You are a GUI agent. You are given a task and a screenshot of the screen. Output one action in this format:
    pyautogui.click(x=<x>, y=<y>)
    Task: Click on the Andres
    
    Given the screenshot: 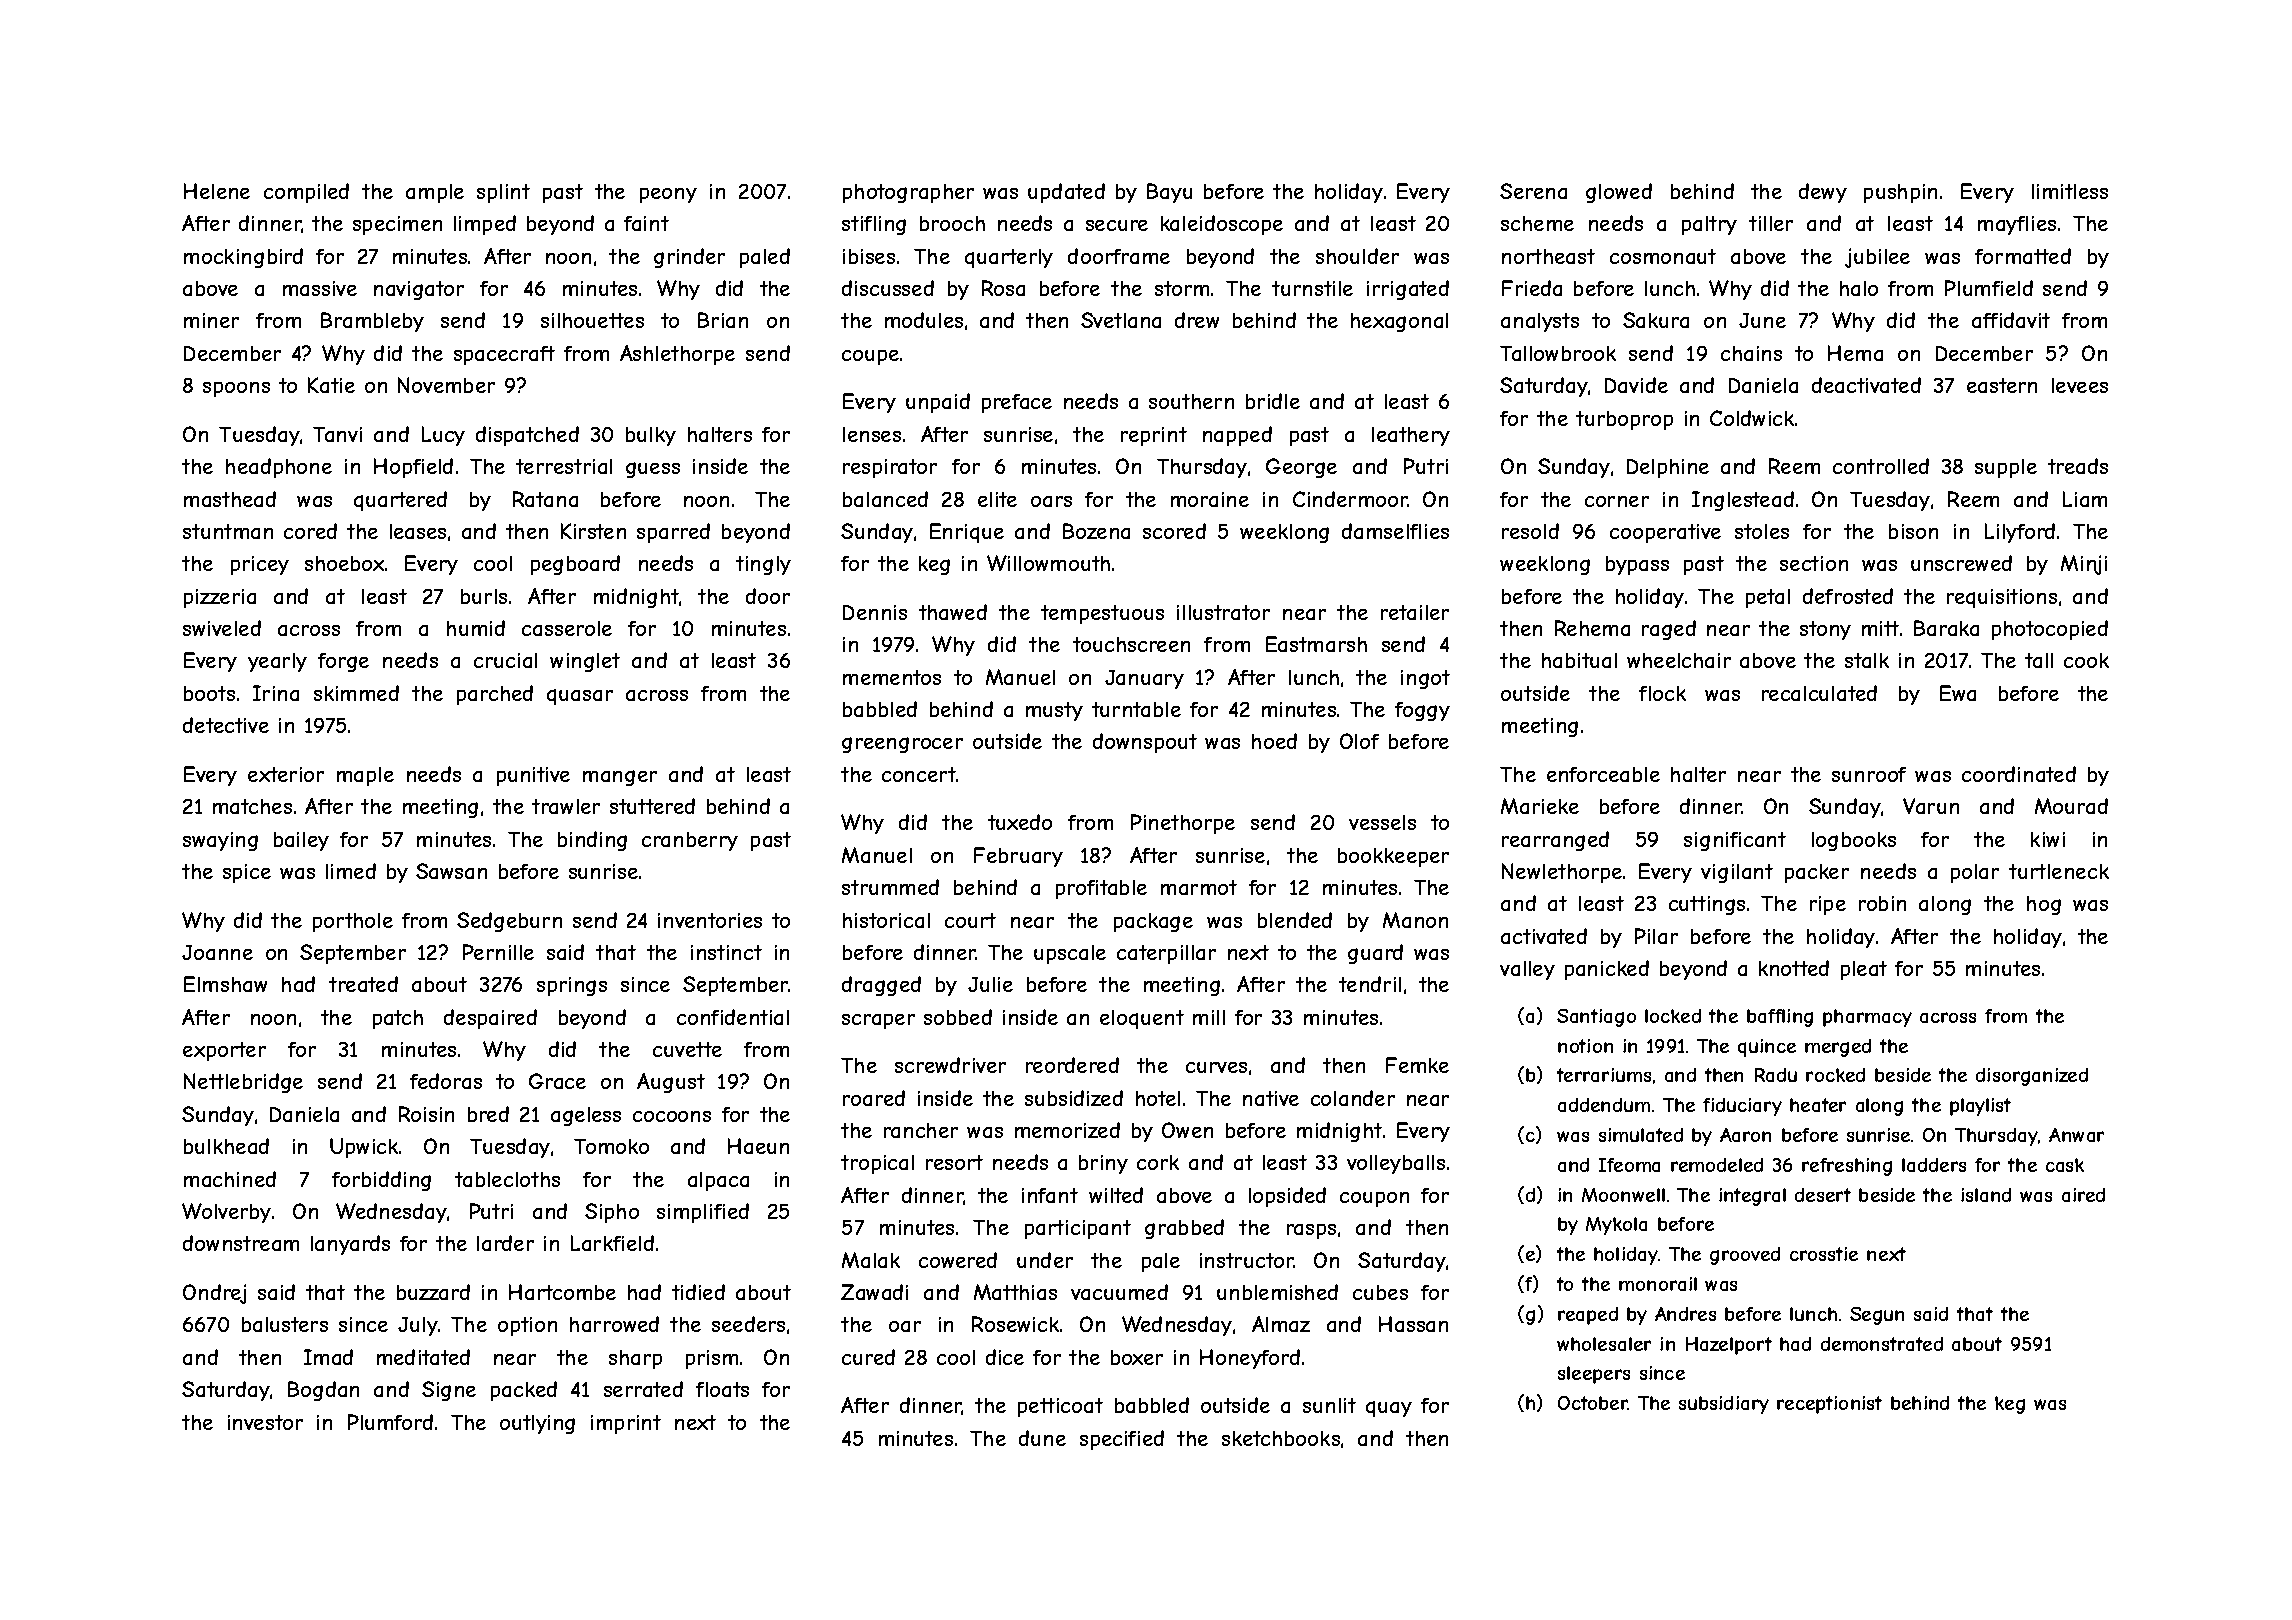 What is the action you would take?
    pyautogui.click(x=1685, y=1314)
